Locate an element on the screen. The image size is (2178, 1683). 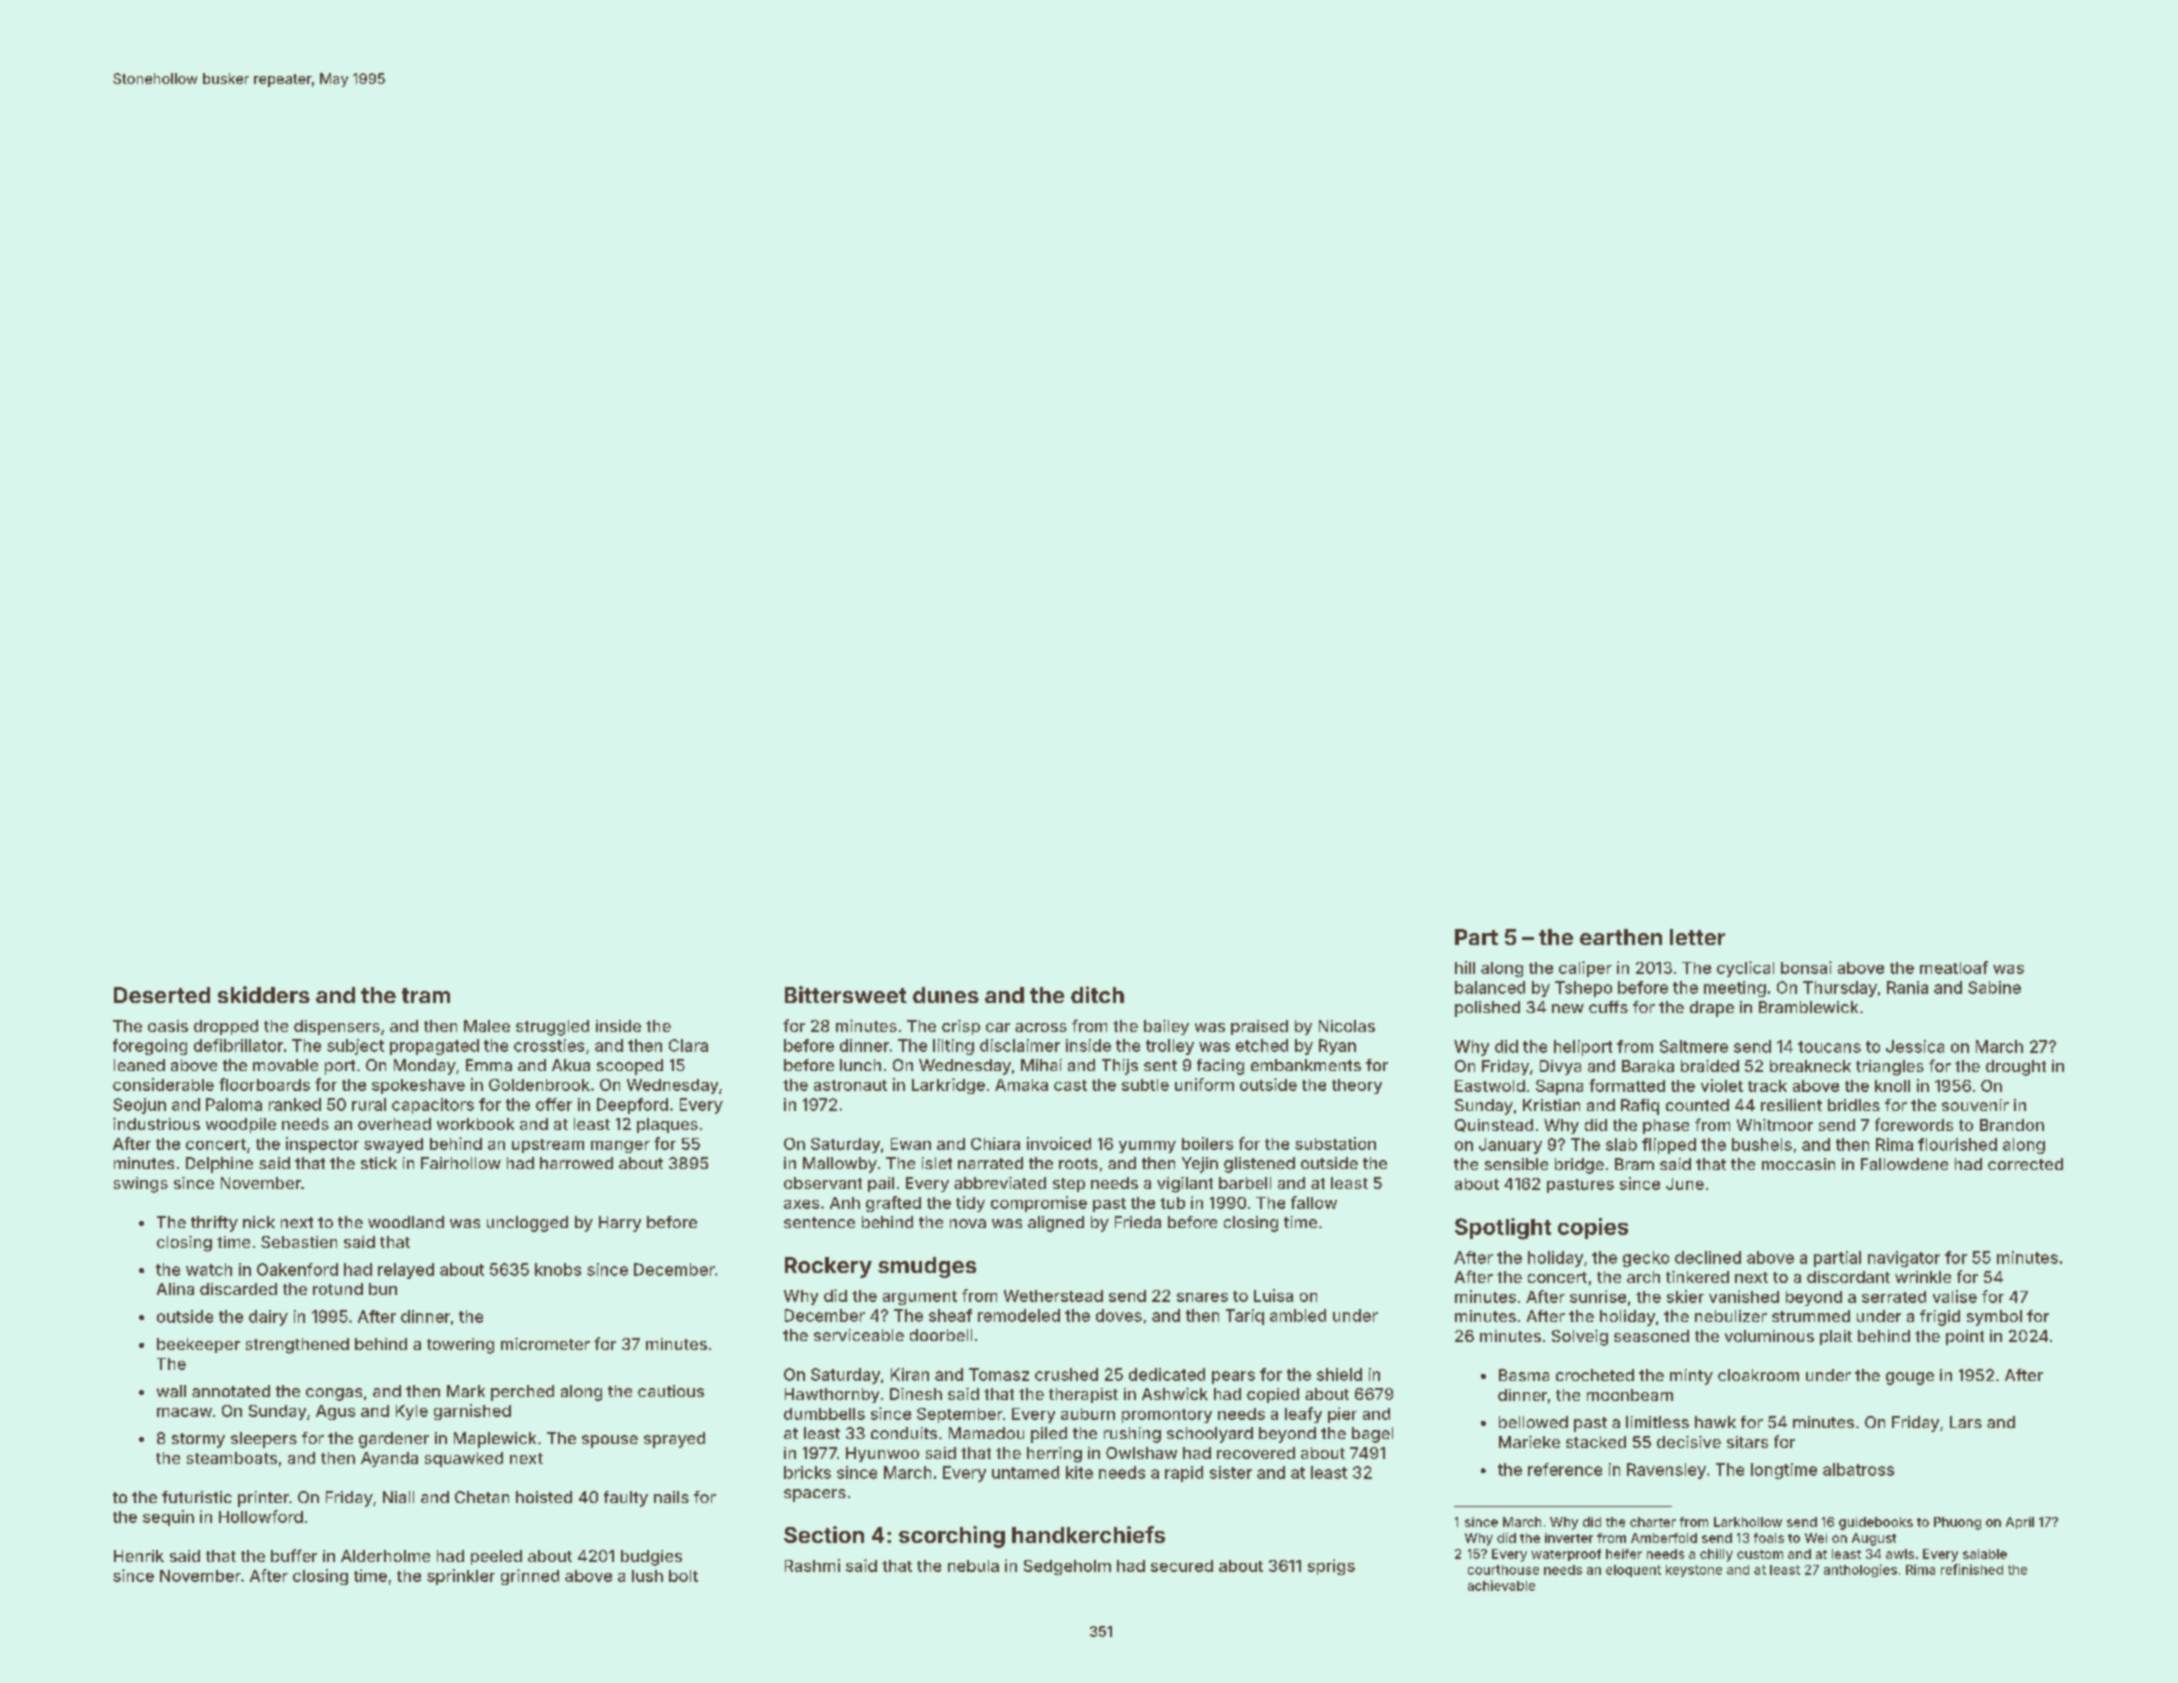
letter is located at coordinates (1697, 937).
